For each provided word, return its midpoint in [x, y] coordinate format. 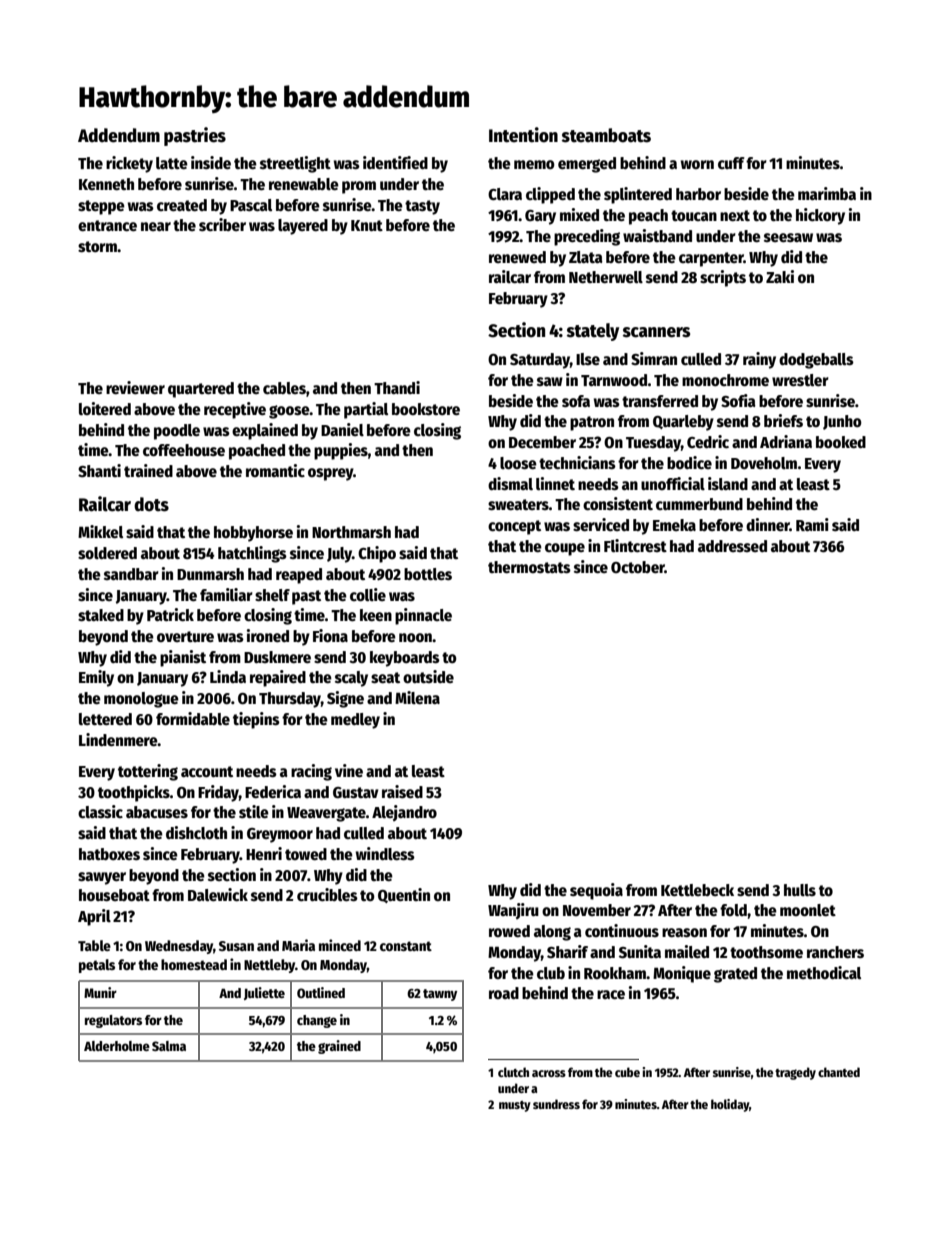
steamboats [606, 135]
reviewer [135, 388]
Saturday [540, 361]
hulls [800, 890]
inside [211, 163]
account [207, 771]
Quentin [404, 895]
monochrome [725, 380]
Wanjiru [513, 911]
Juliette [264, 993]
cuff [731, 163]
